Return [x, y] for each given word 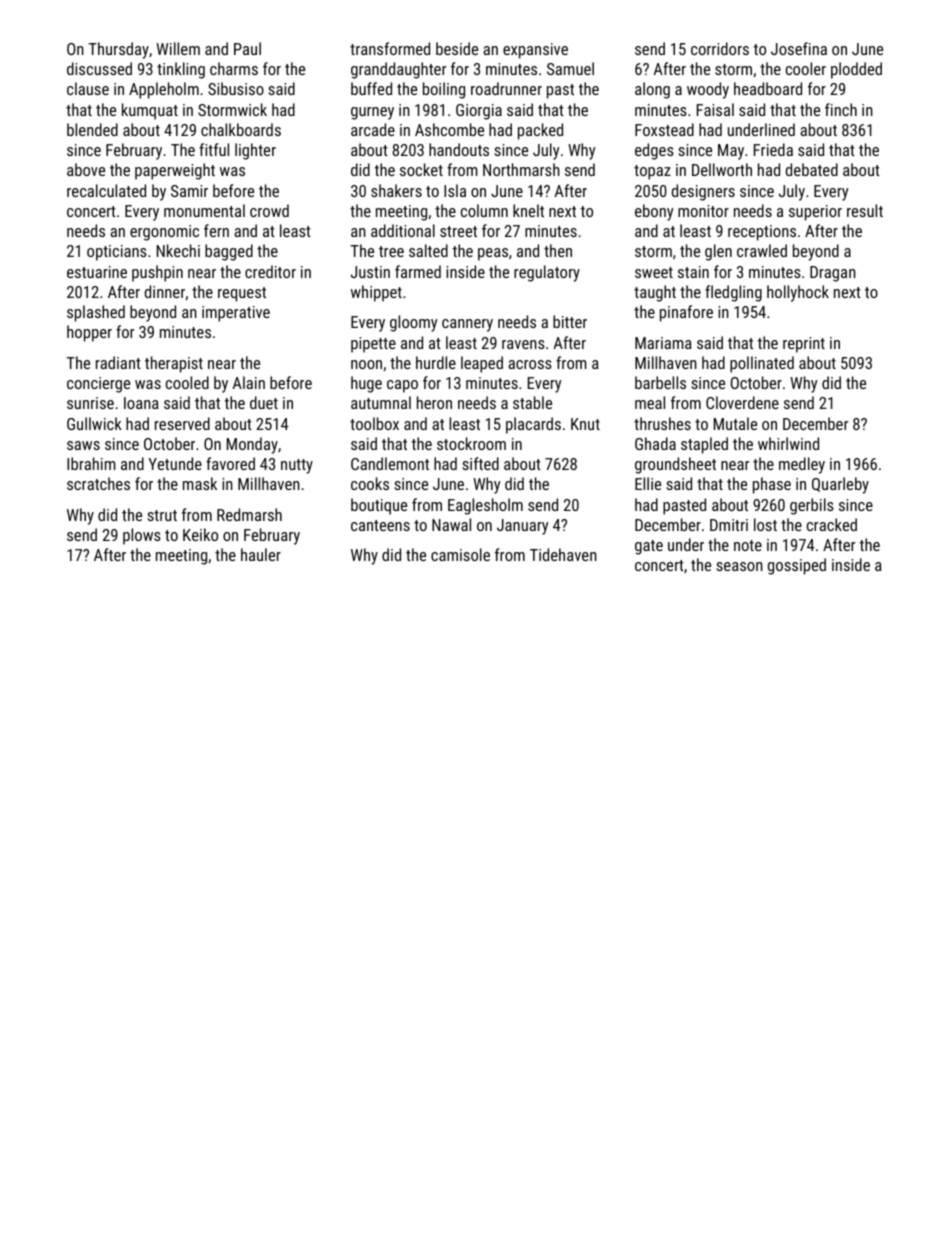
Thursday [119, 50]
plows [142, 536]
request [242, 294]
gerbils [812, 506]
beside [457, 48]
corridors [720, 48]
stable [532, 402]
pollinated [762, 364]
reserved [182, 423]
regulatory [547, 273]
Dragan [833, 274]
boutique [379, 506]
